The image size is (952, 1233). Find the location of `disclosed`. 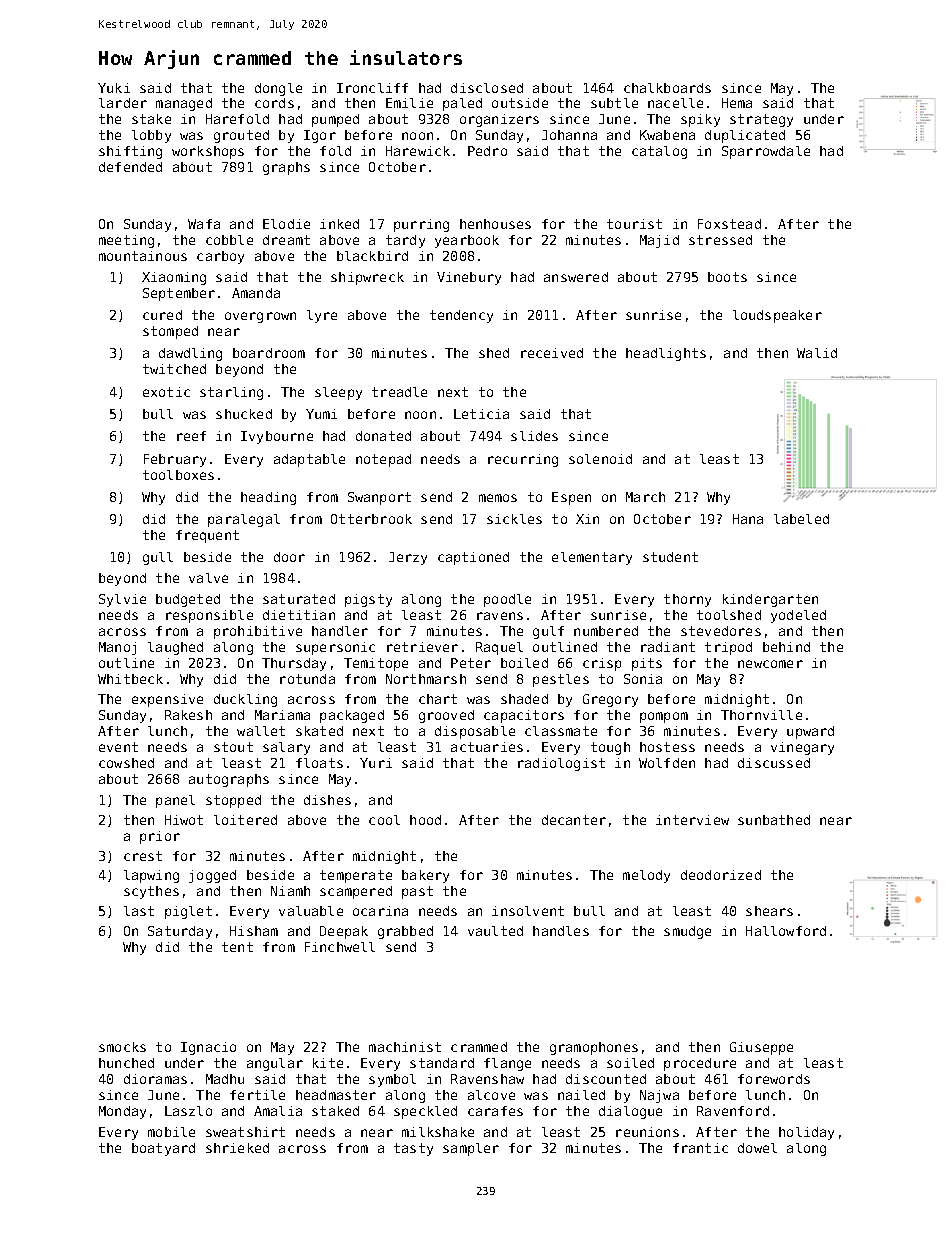

disclosed is located at coordinates (487, 88).
